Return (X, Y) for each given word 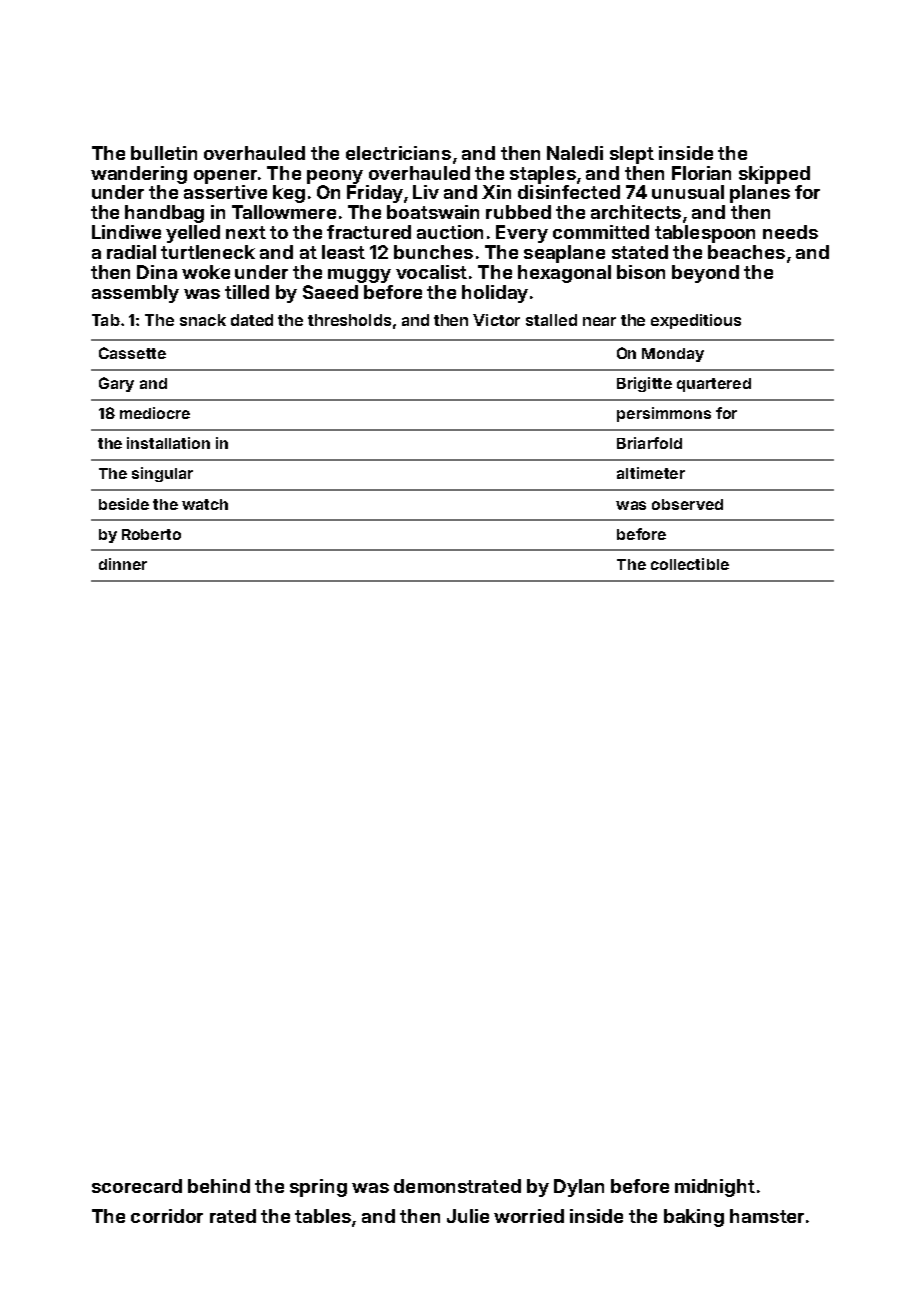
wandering (139, 175)
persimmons (664, 414)
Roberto (151, 534)
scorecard (137, 1186)
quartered (714, 385)
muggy (359, 276)
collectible (690, 564)
